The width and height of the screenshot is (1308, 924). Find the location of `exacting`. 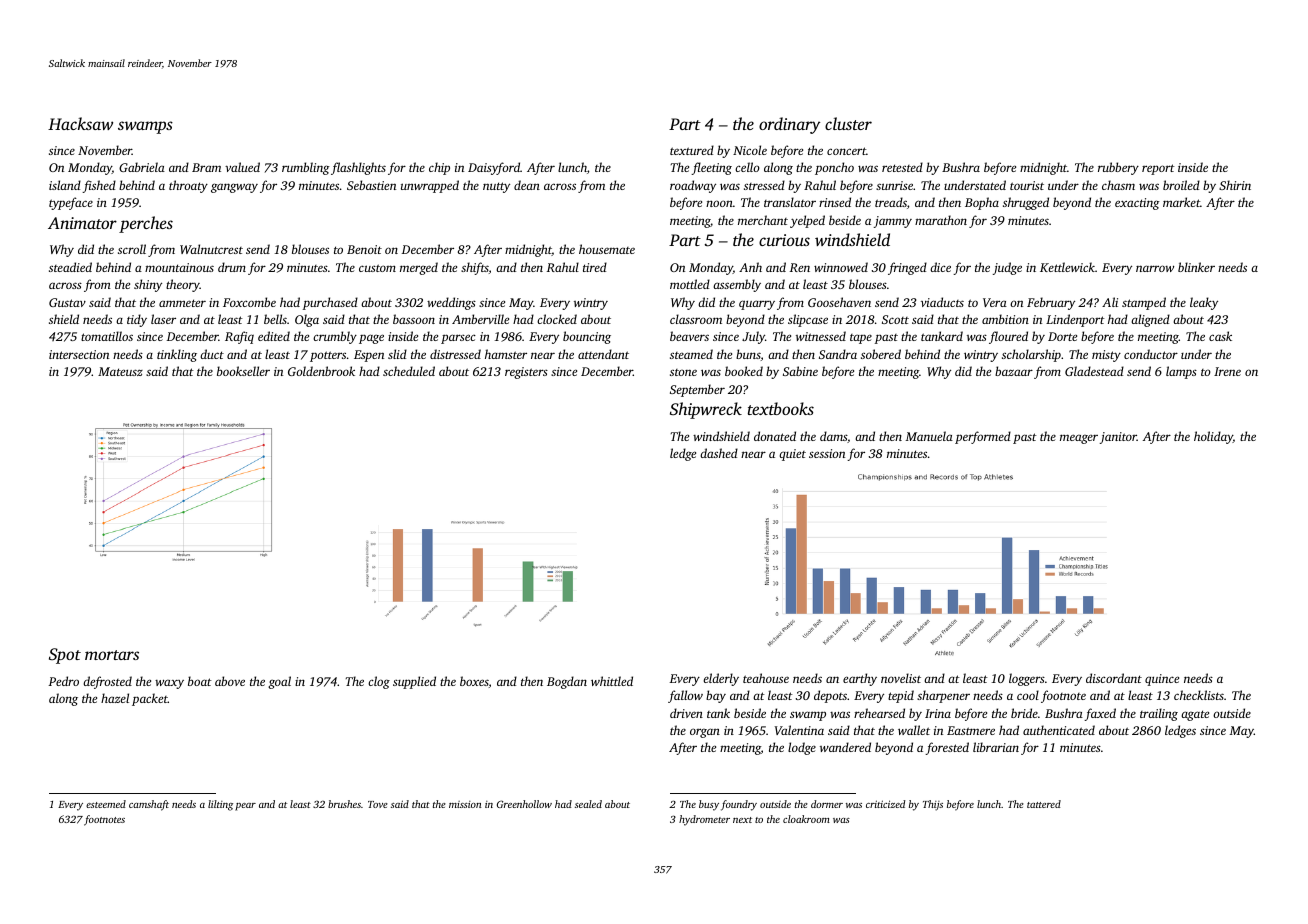

exacting is located at coordinates (1137, 204).
